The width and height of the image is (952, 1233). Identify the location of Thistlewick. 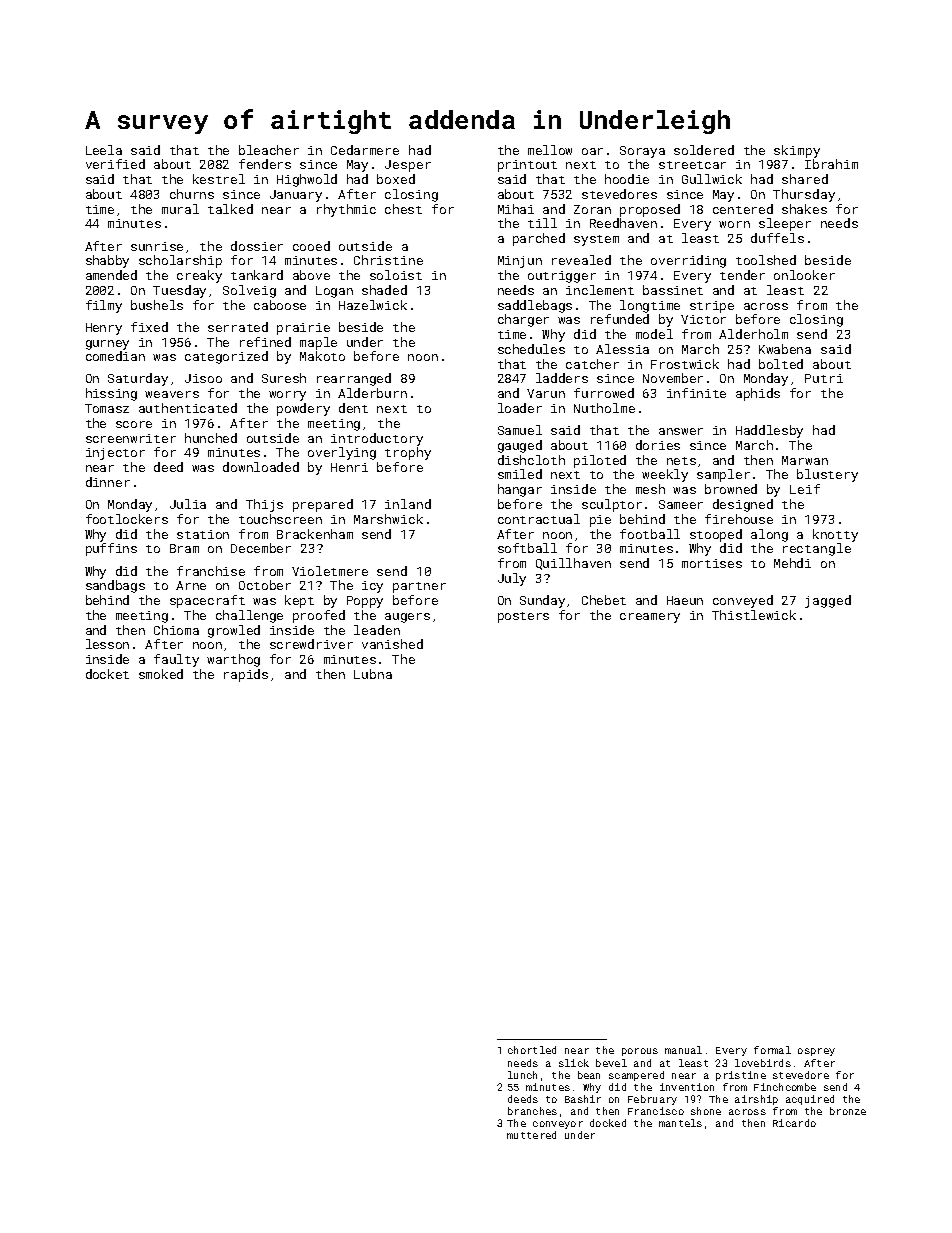
(754, 615).
